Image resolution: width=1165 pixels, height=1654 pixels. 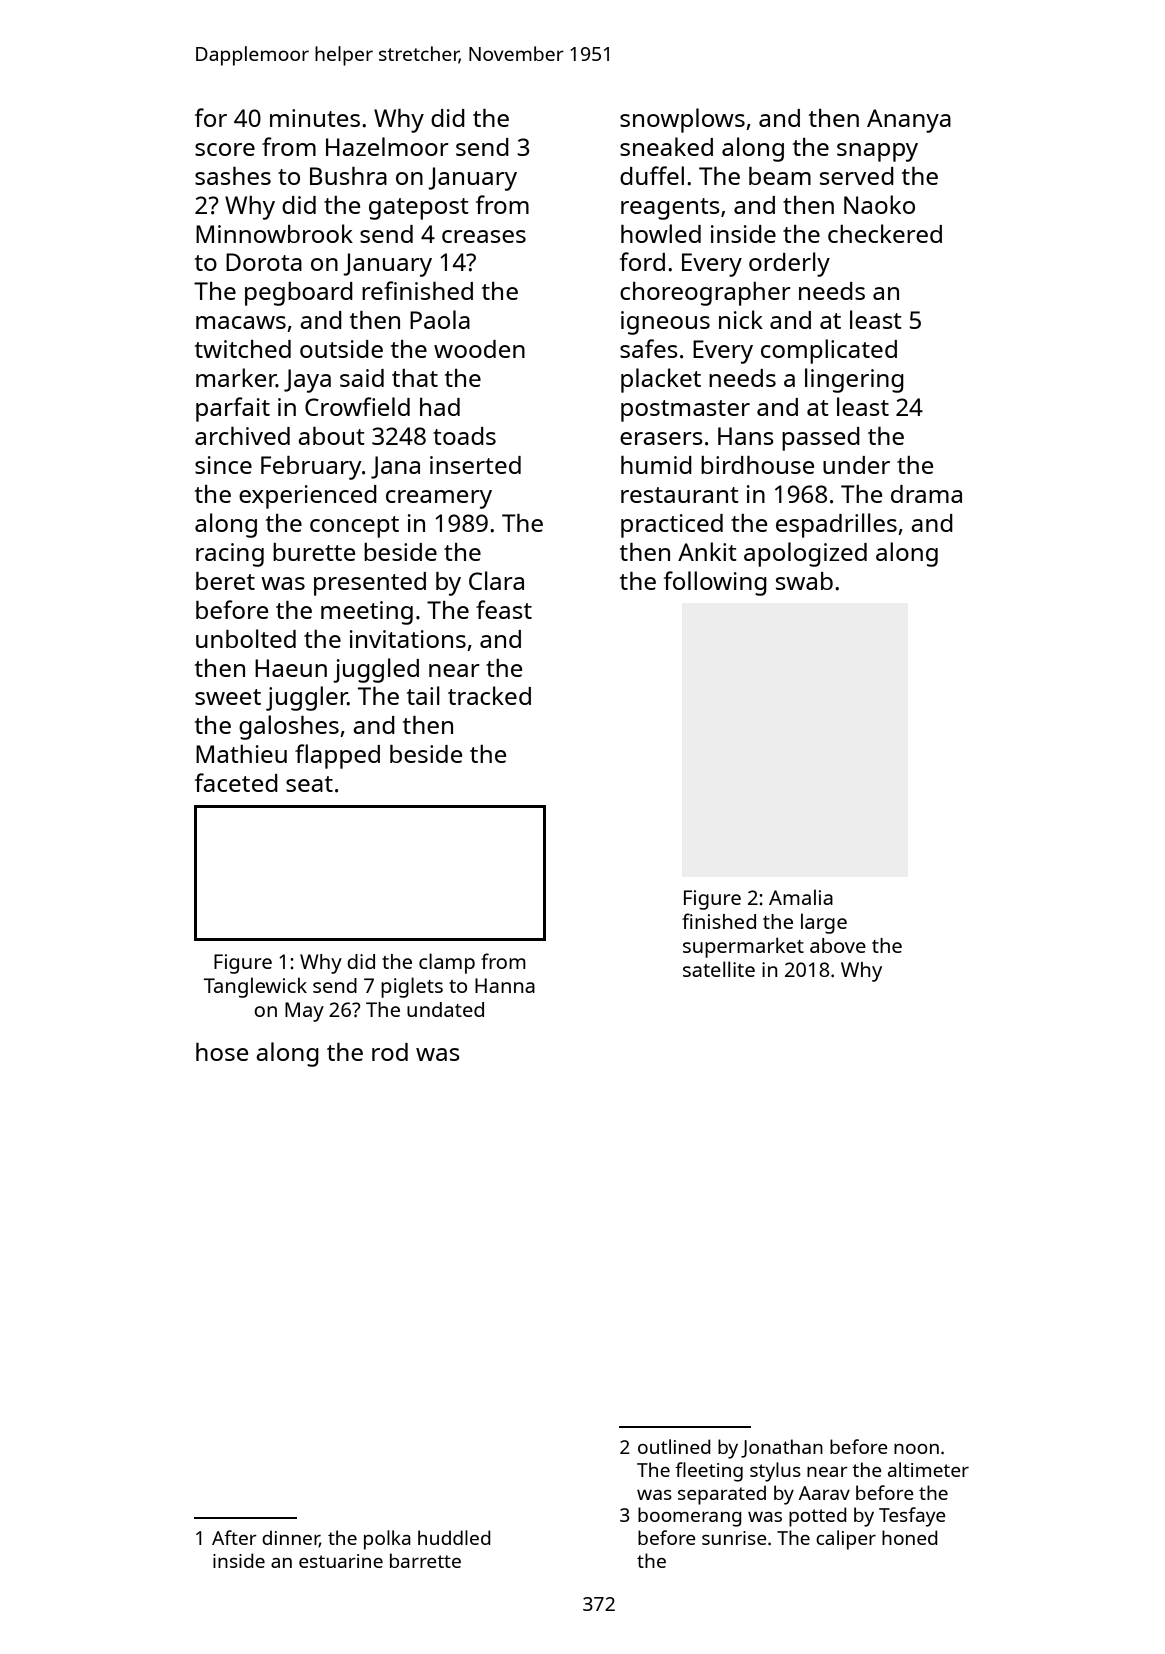 What do you see at coordinates (234, 1537) in the page?
I see `After` at bounding box center [234, 1537].
